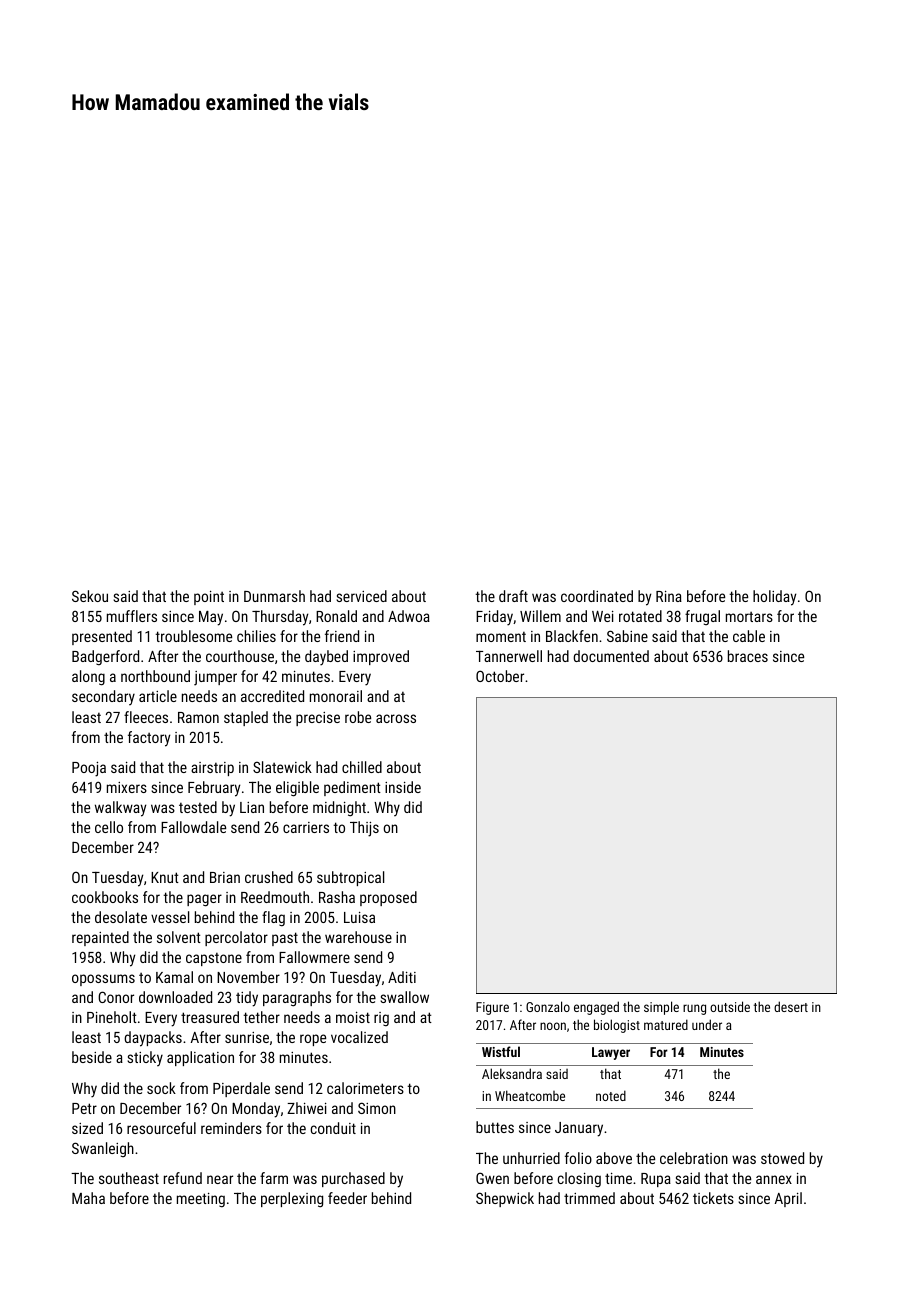 This page has width=908, height=1316. What do you see at coordinates (403, 787) in the page?
I see `inside` at bounding box center [403, 787].
